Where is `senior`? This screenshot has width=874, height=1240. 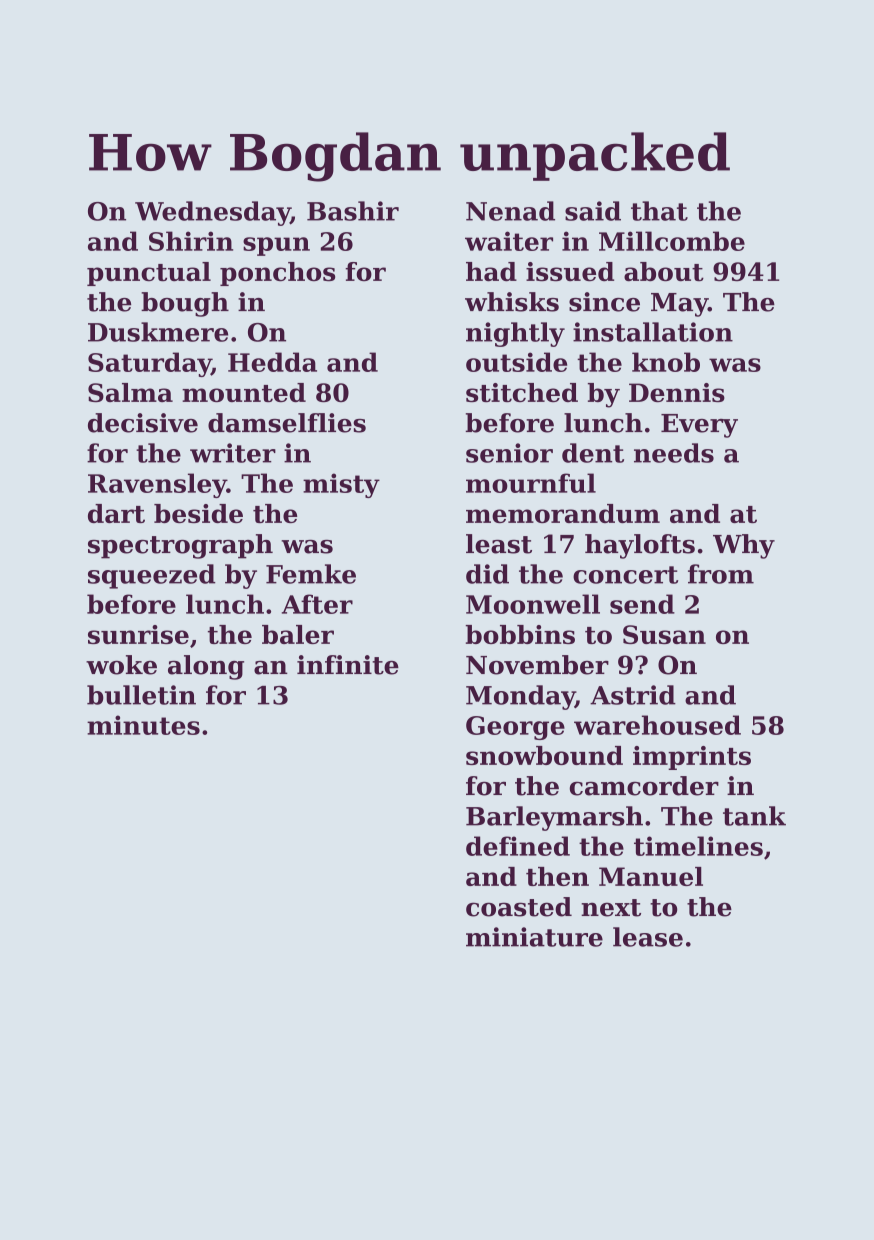 senior is located at coordinates (509, 453).
